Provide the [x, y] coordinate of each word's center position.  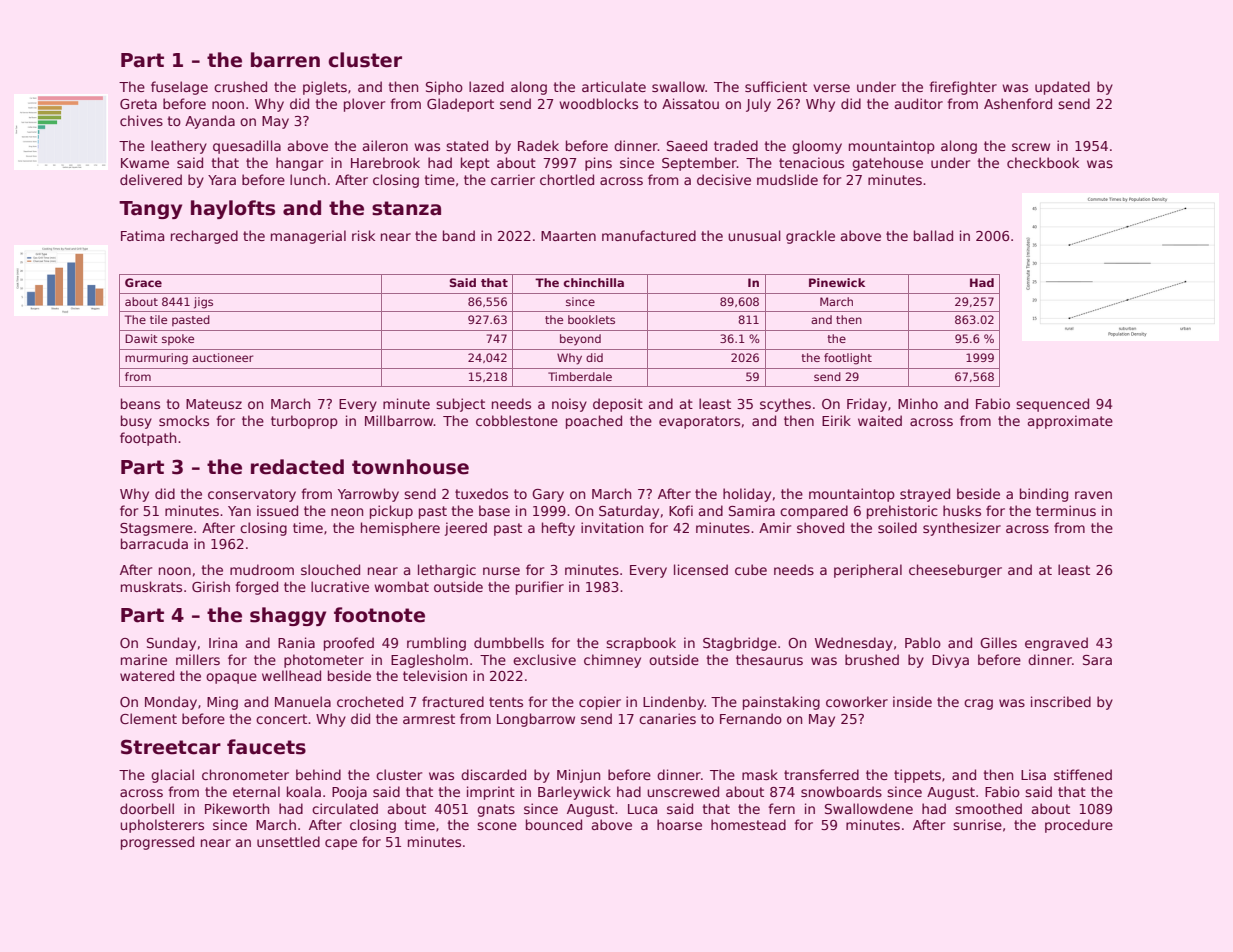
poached [594, 422]
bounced [554, 824]
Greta [138, 104]
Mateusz [214, 404]
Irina [223, 642]
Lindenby [674, 703]
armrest [429, 719]
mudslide [787, 179]
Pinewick [837, 282]
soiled [897, 527]
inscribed [1061, 701]
